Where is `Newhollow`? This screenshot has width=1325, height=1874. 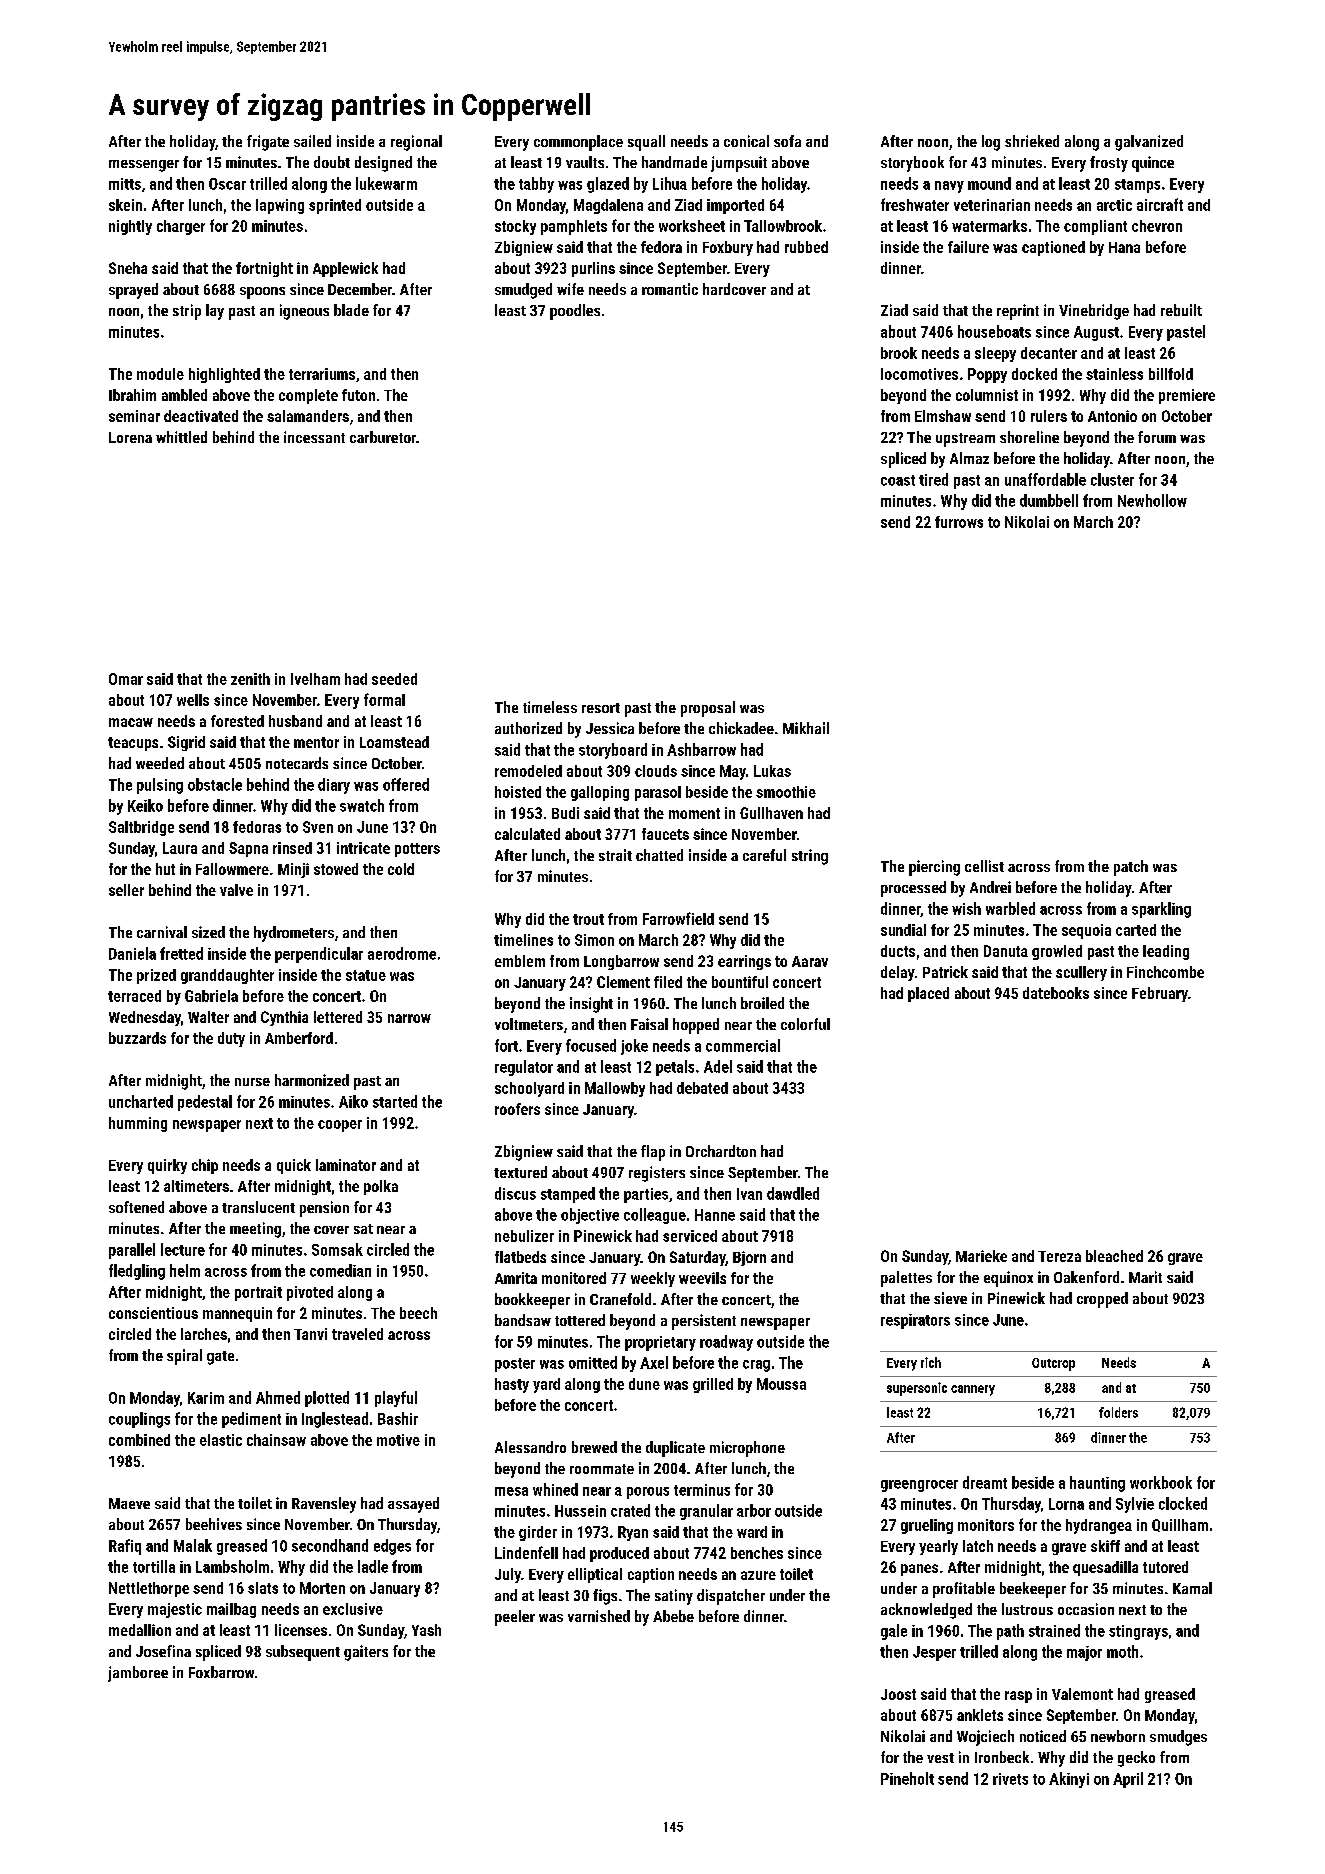 Newhollow is located at coordinates (1152, 500).
